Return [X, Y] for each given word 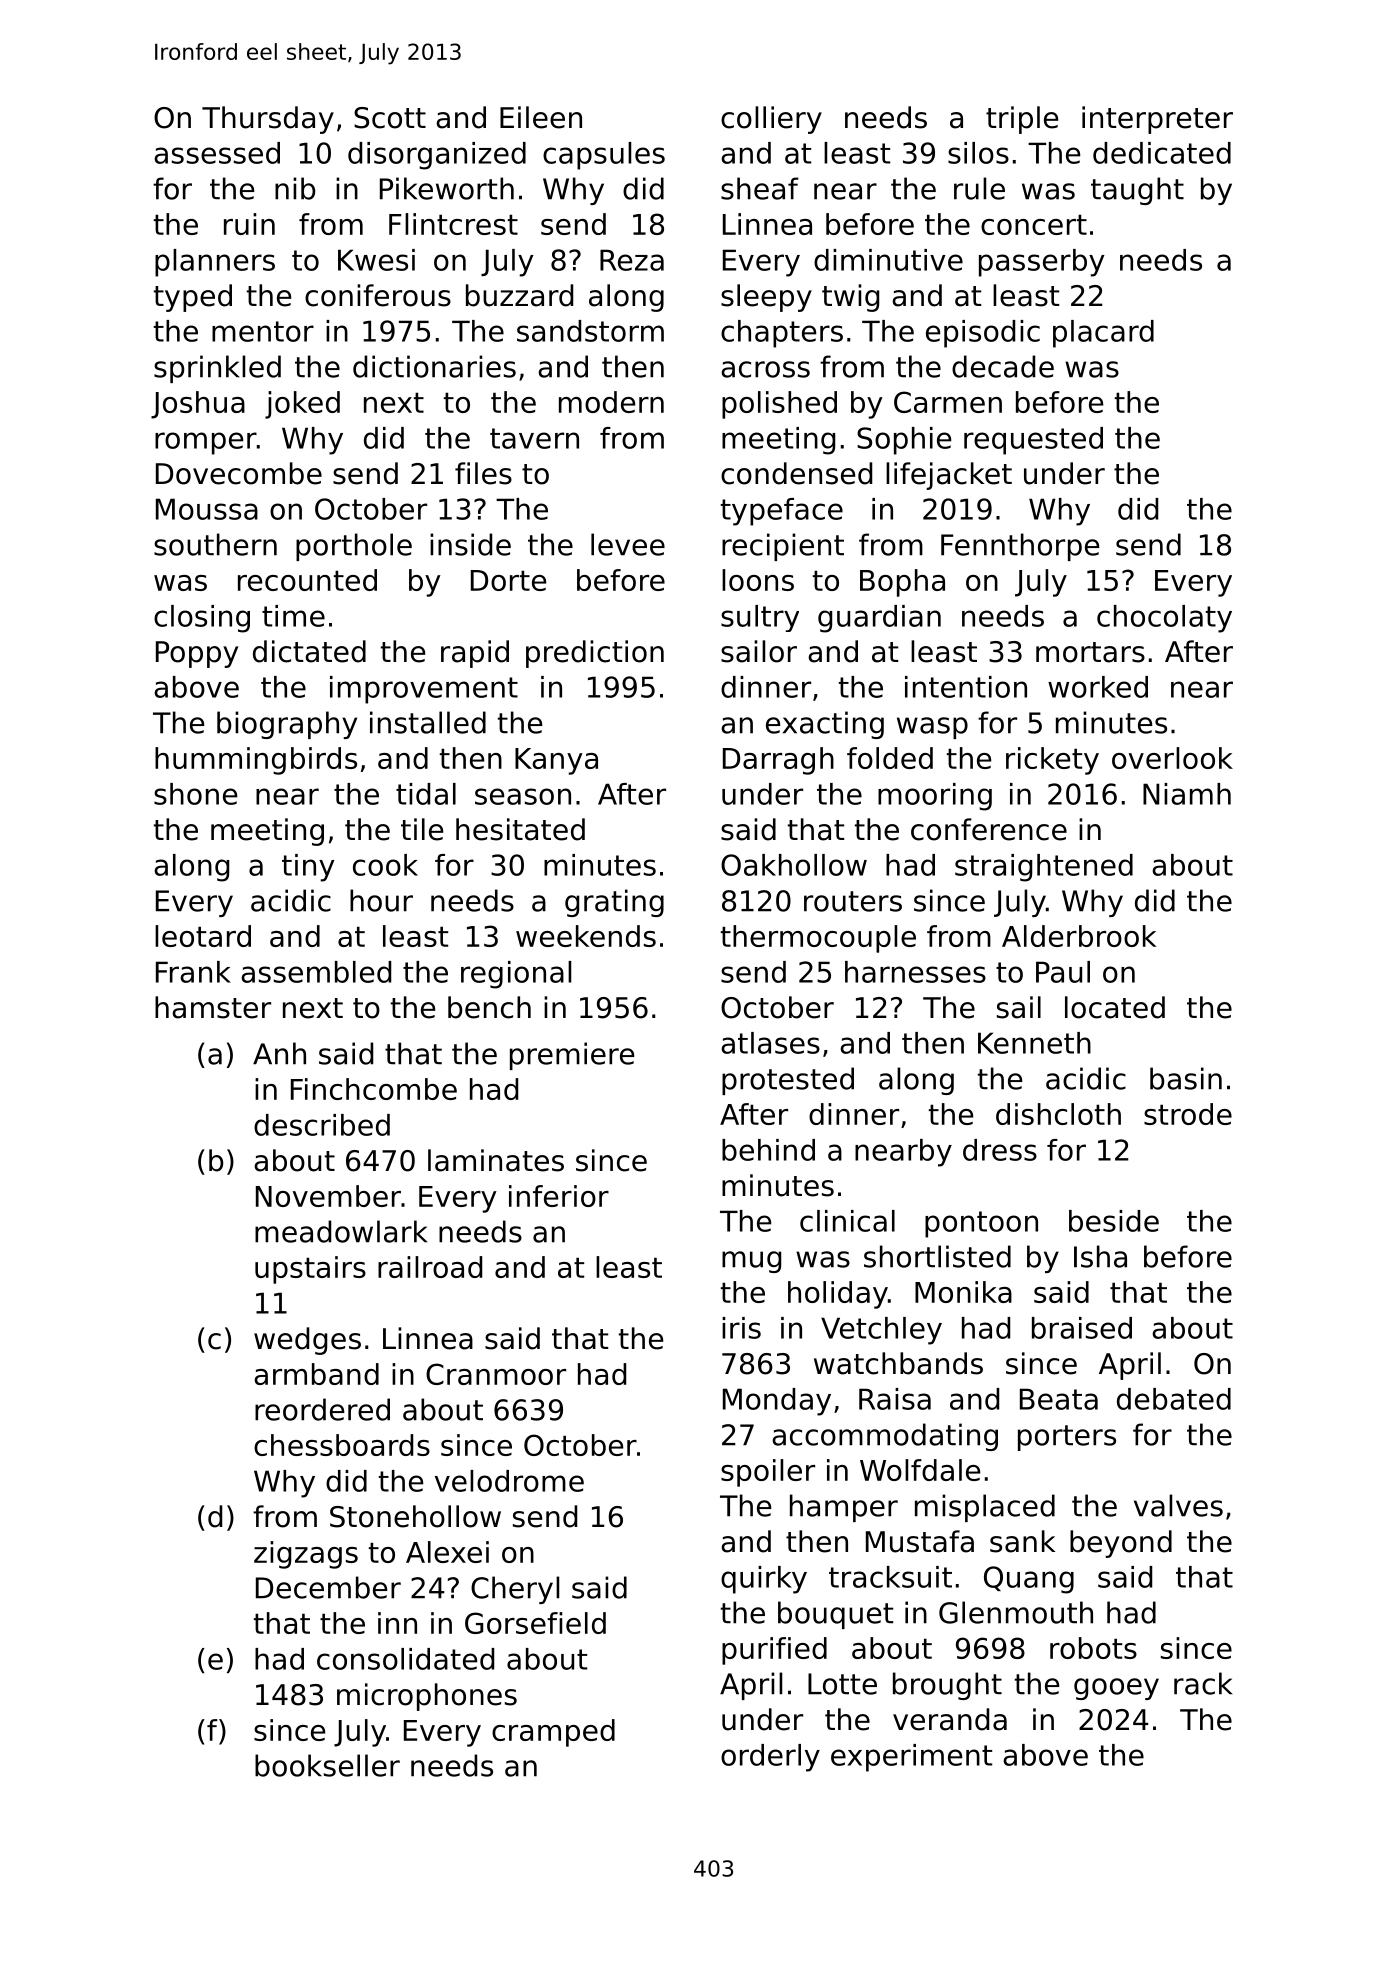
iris [741, 1328]
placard [1103, 334]
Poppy [197, 654]
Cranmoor [496, 1374]
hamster [213, 1007]
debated [1174, 1399]
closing [202, 619]
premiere [572, 1056]
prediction [595, 654]
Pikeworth [447, 188]
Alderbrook [1079, 936]
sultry [760, 618]
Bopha [902, 583]
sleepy [766, 298]
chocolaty [1164, 619]
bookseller [327, 1765]
